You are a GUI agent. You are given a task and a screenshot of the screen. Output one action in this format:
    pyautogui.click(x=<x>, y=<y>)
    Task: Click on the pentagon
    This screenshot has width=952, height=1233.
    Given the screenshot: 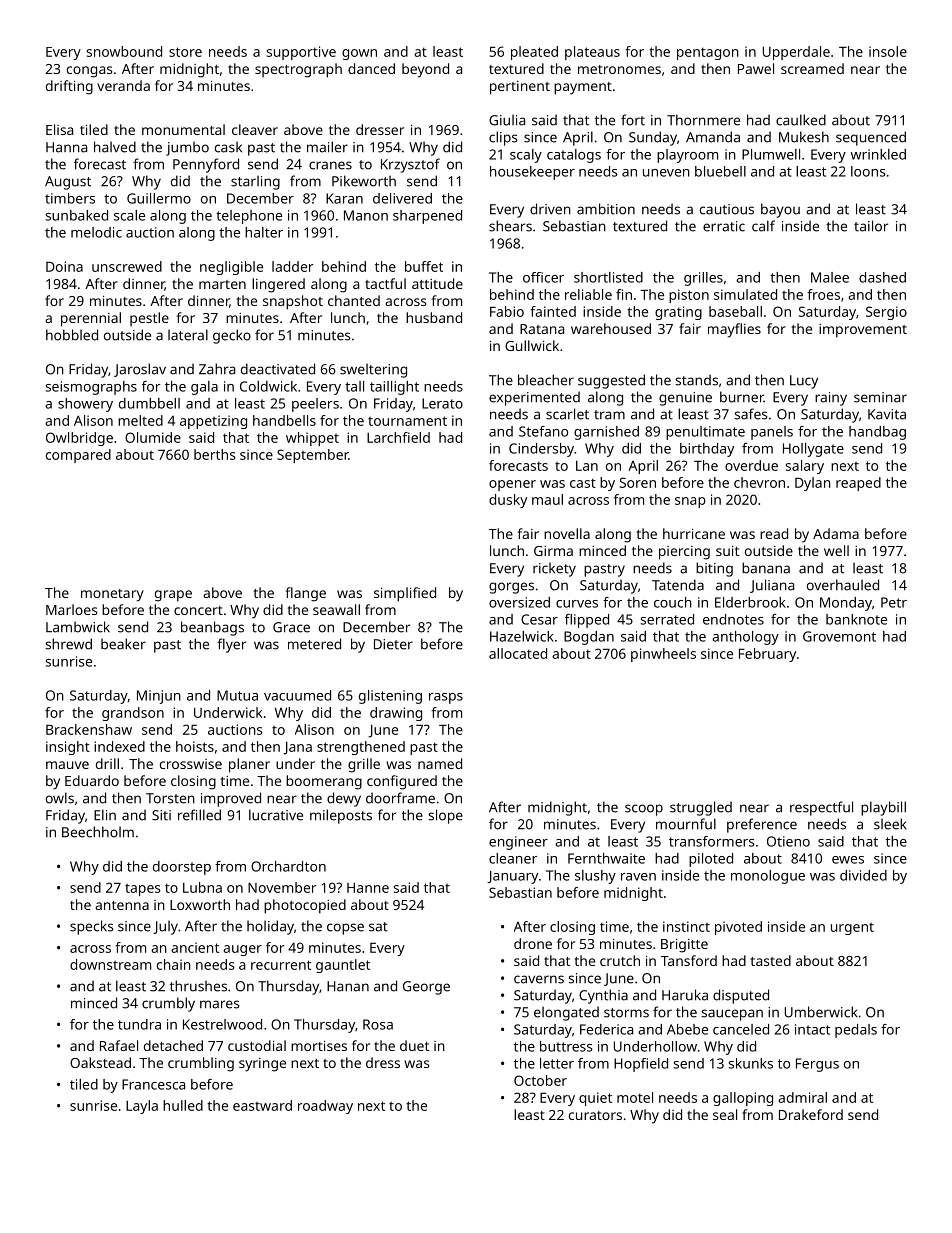 What is the action you would take?
    pyautogui.click(x=708, y=53)
